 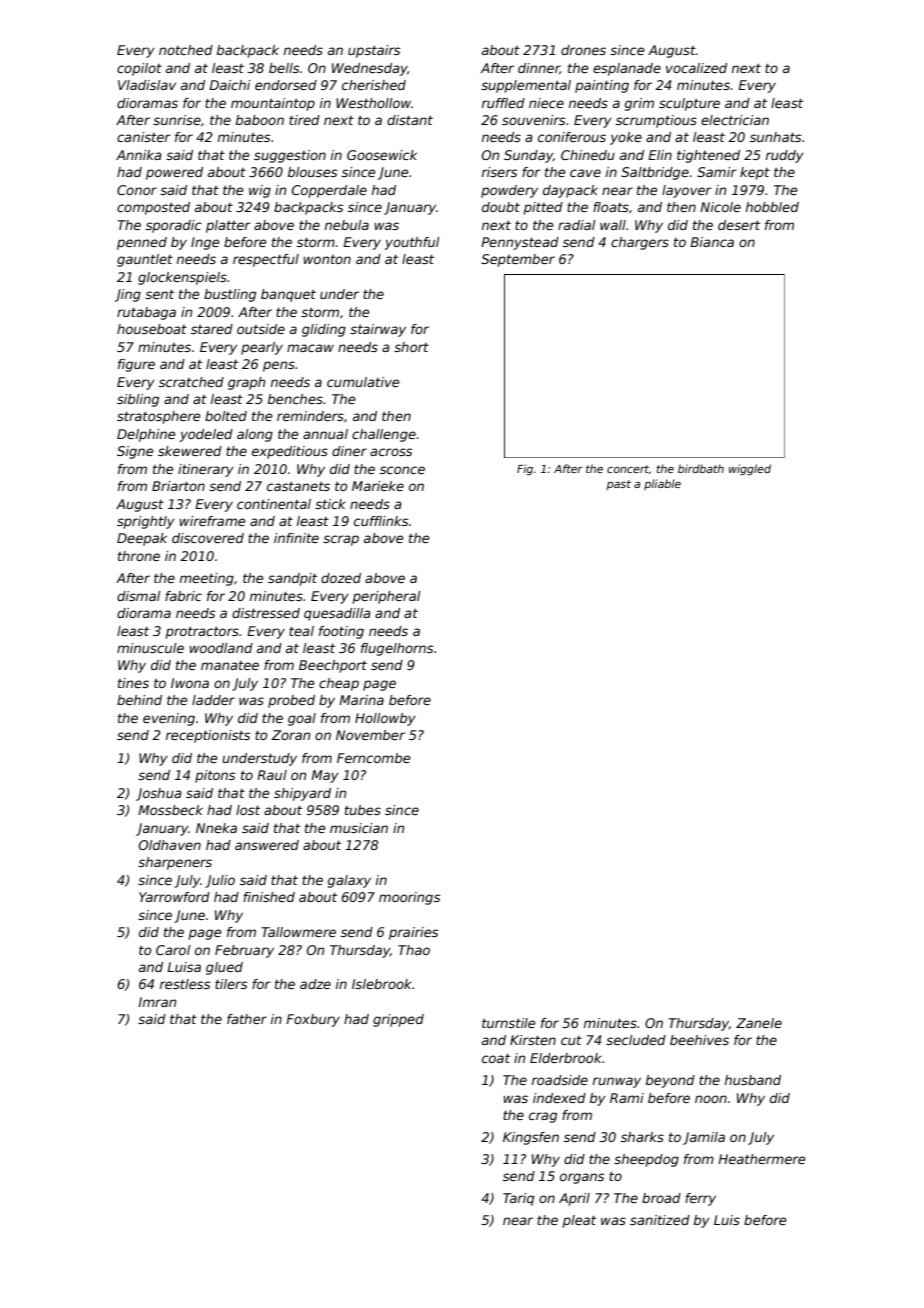 I want to click on minuscule, so click(x=150, y=648).
